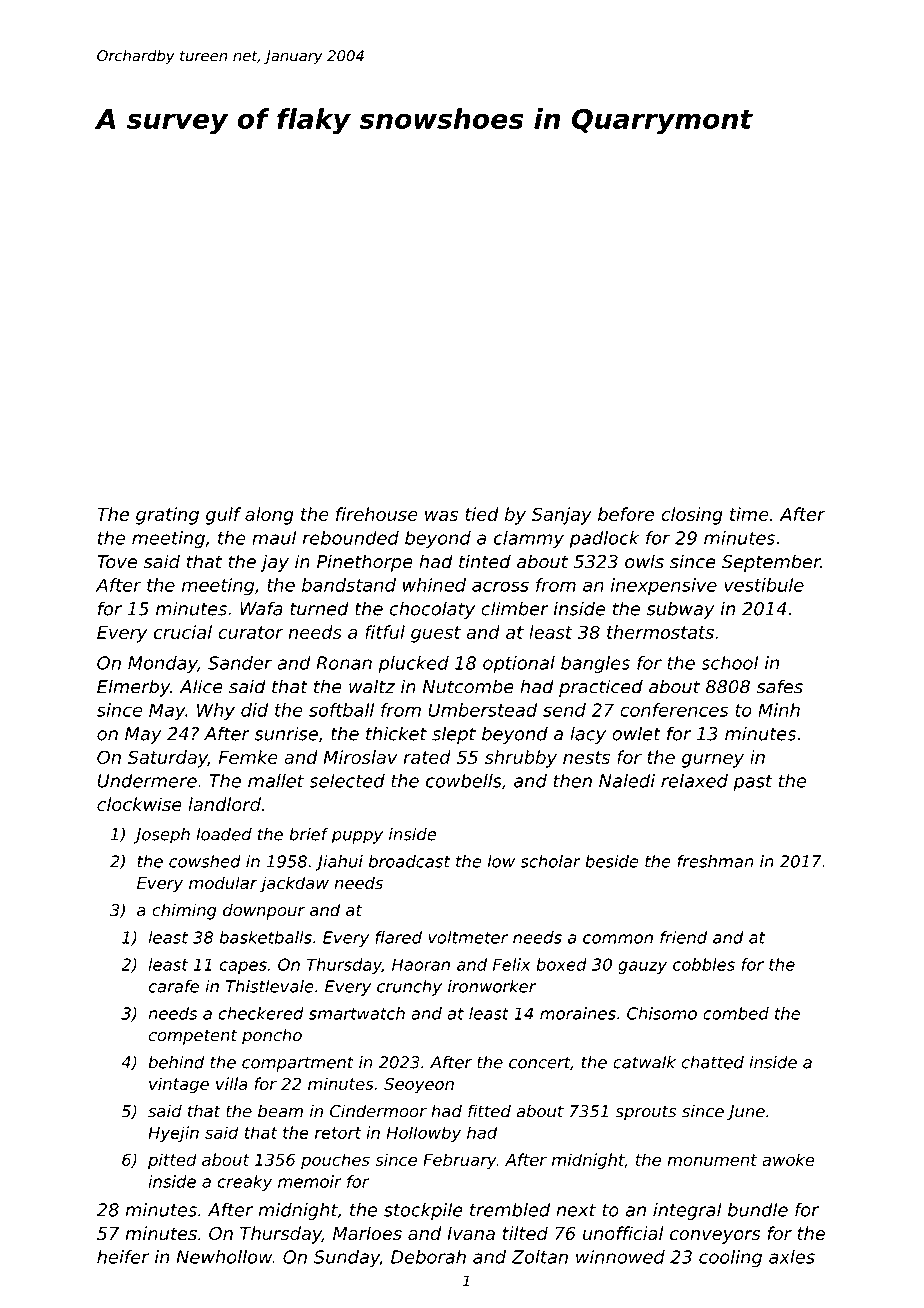 This image has width=924, height=1308. I want to click on combed, so click(736, 1013).
